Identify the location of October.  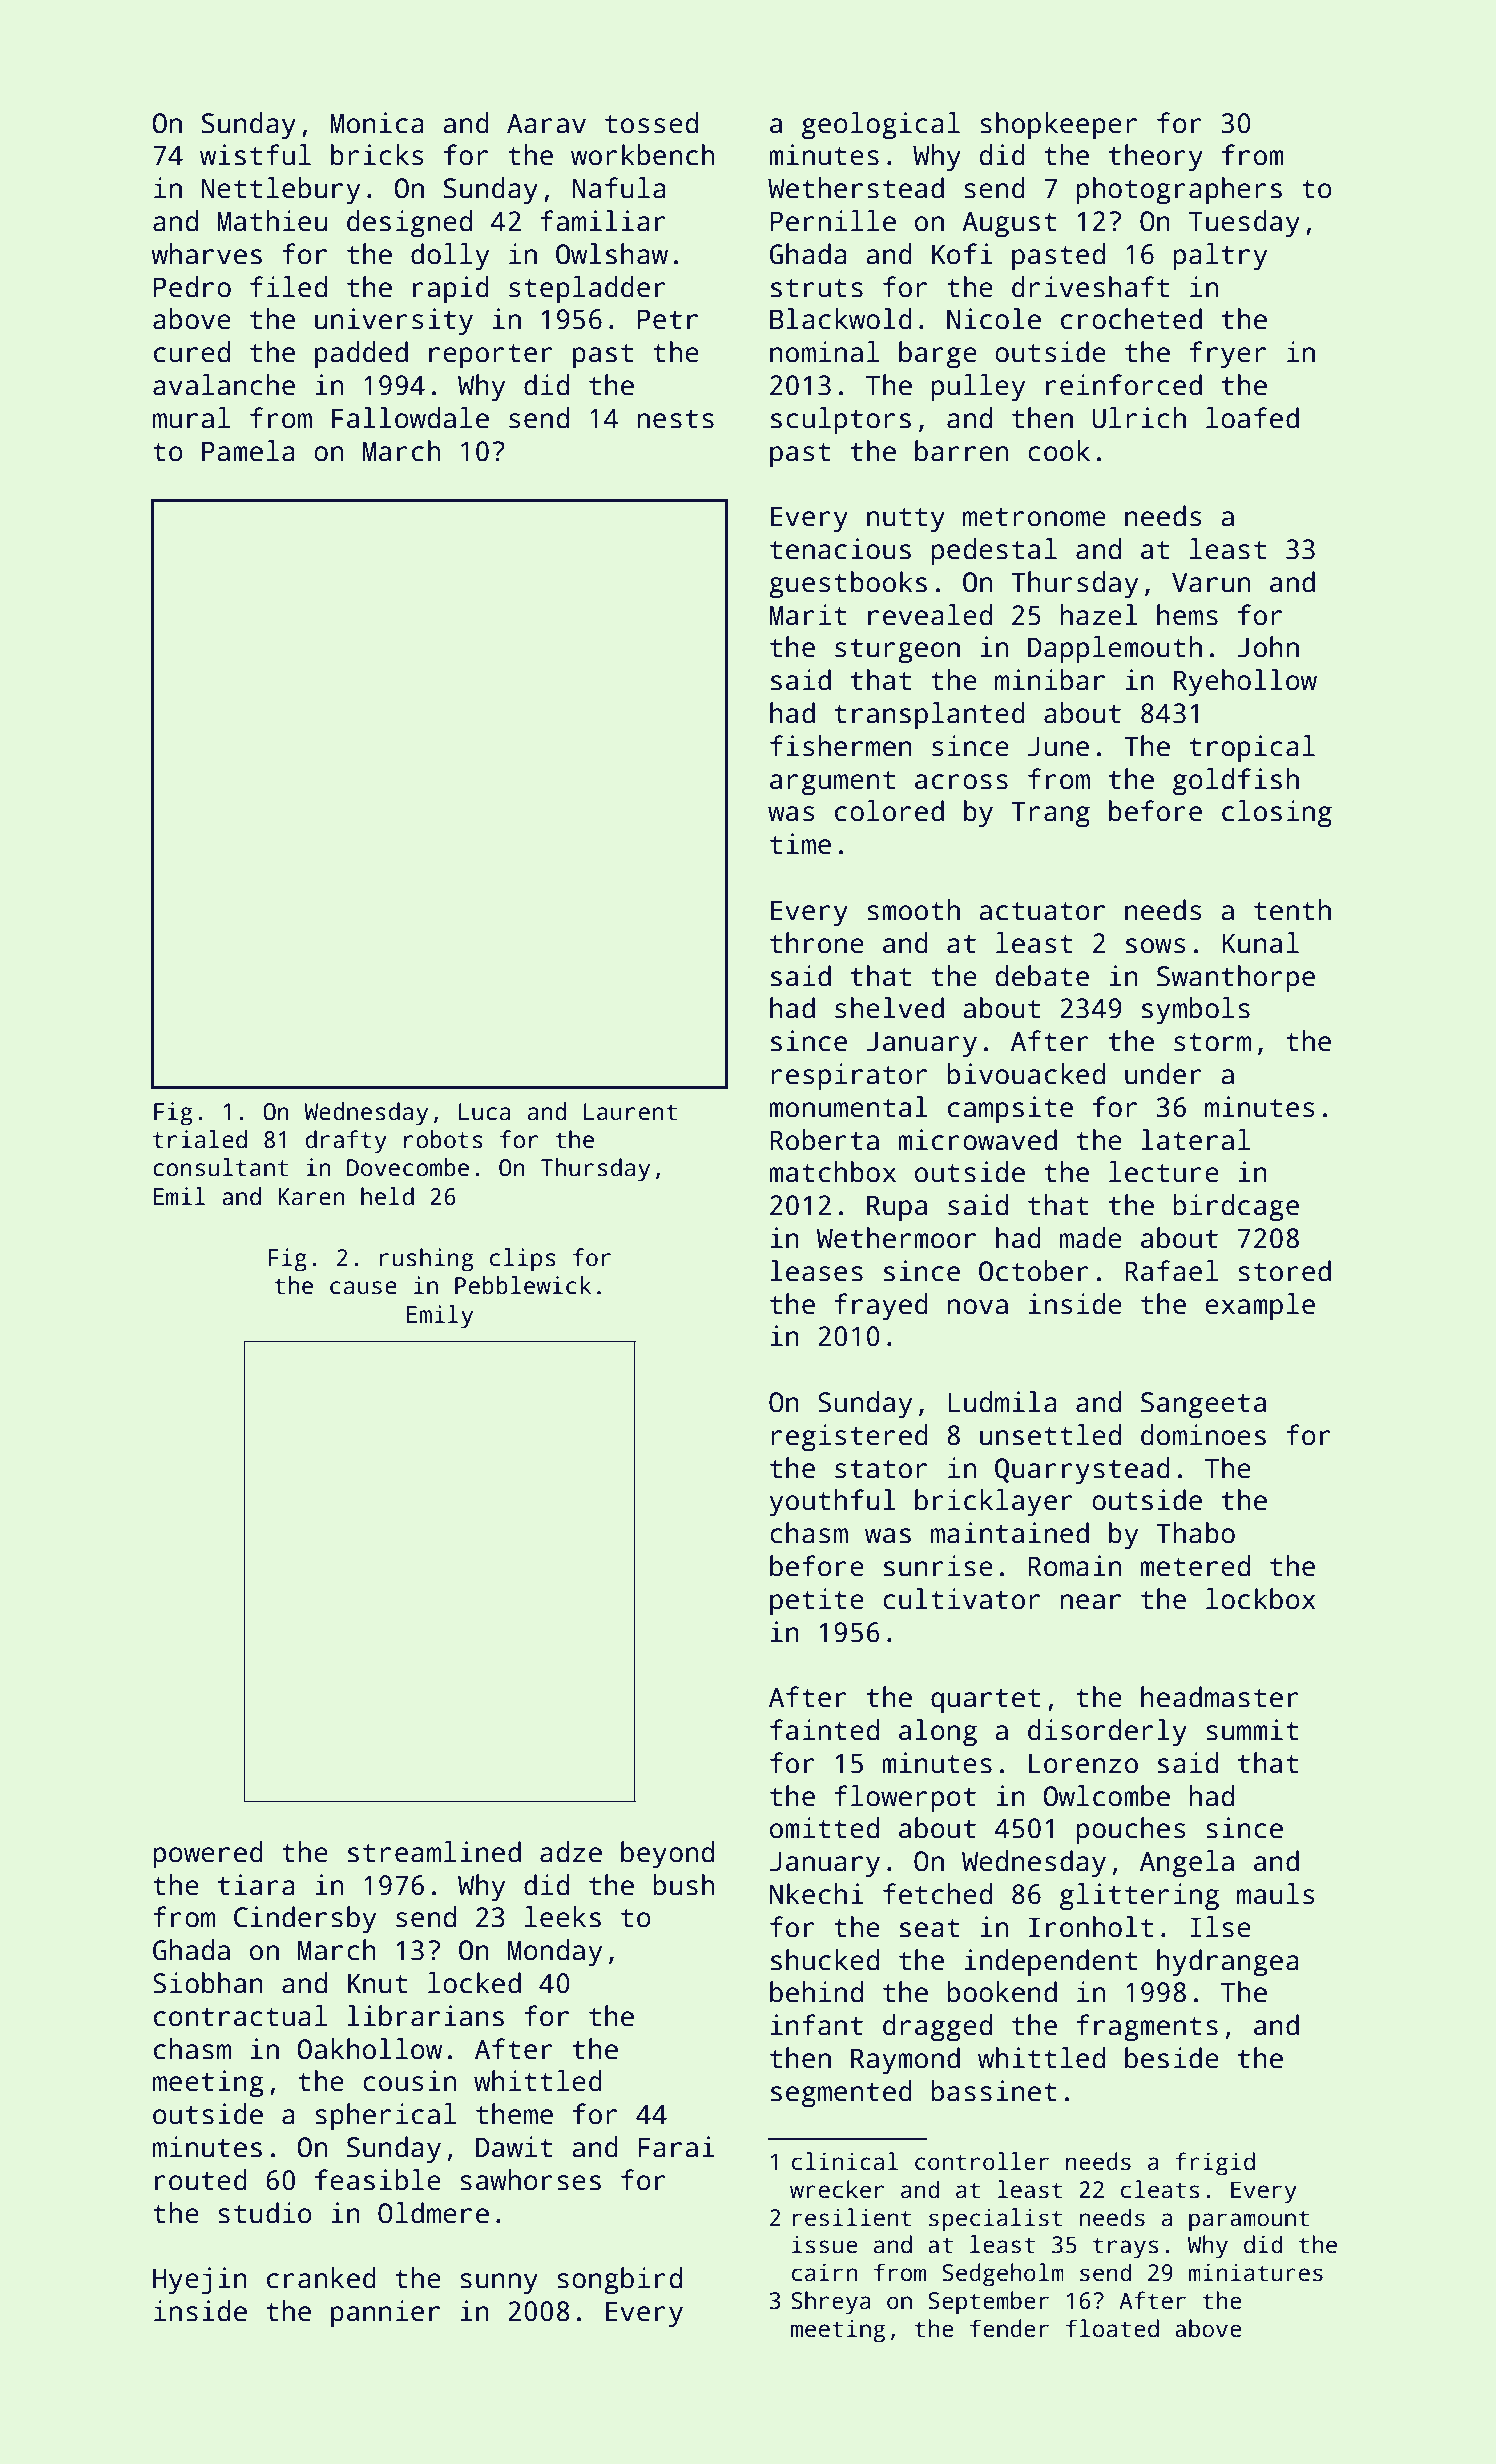
(1034, 1271).
